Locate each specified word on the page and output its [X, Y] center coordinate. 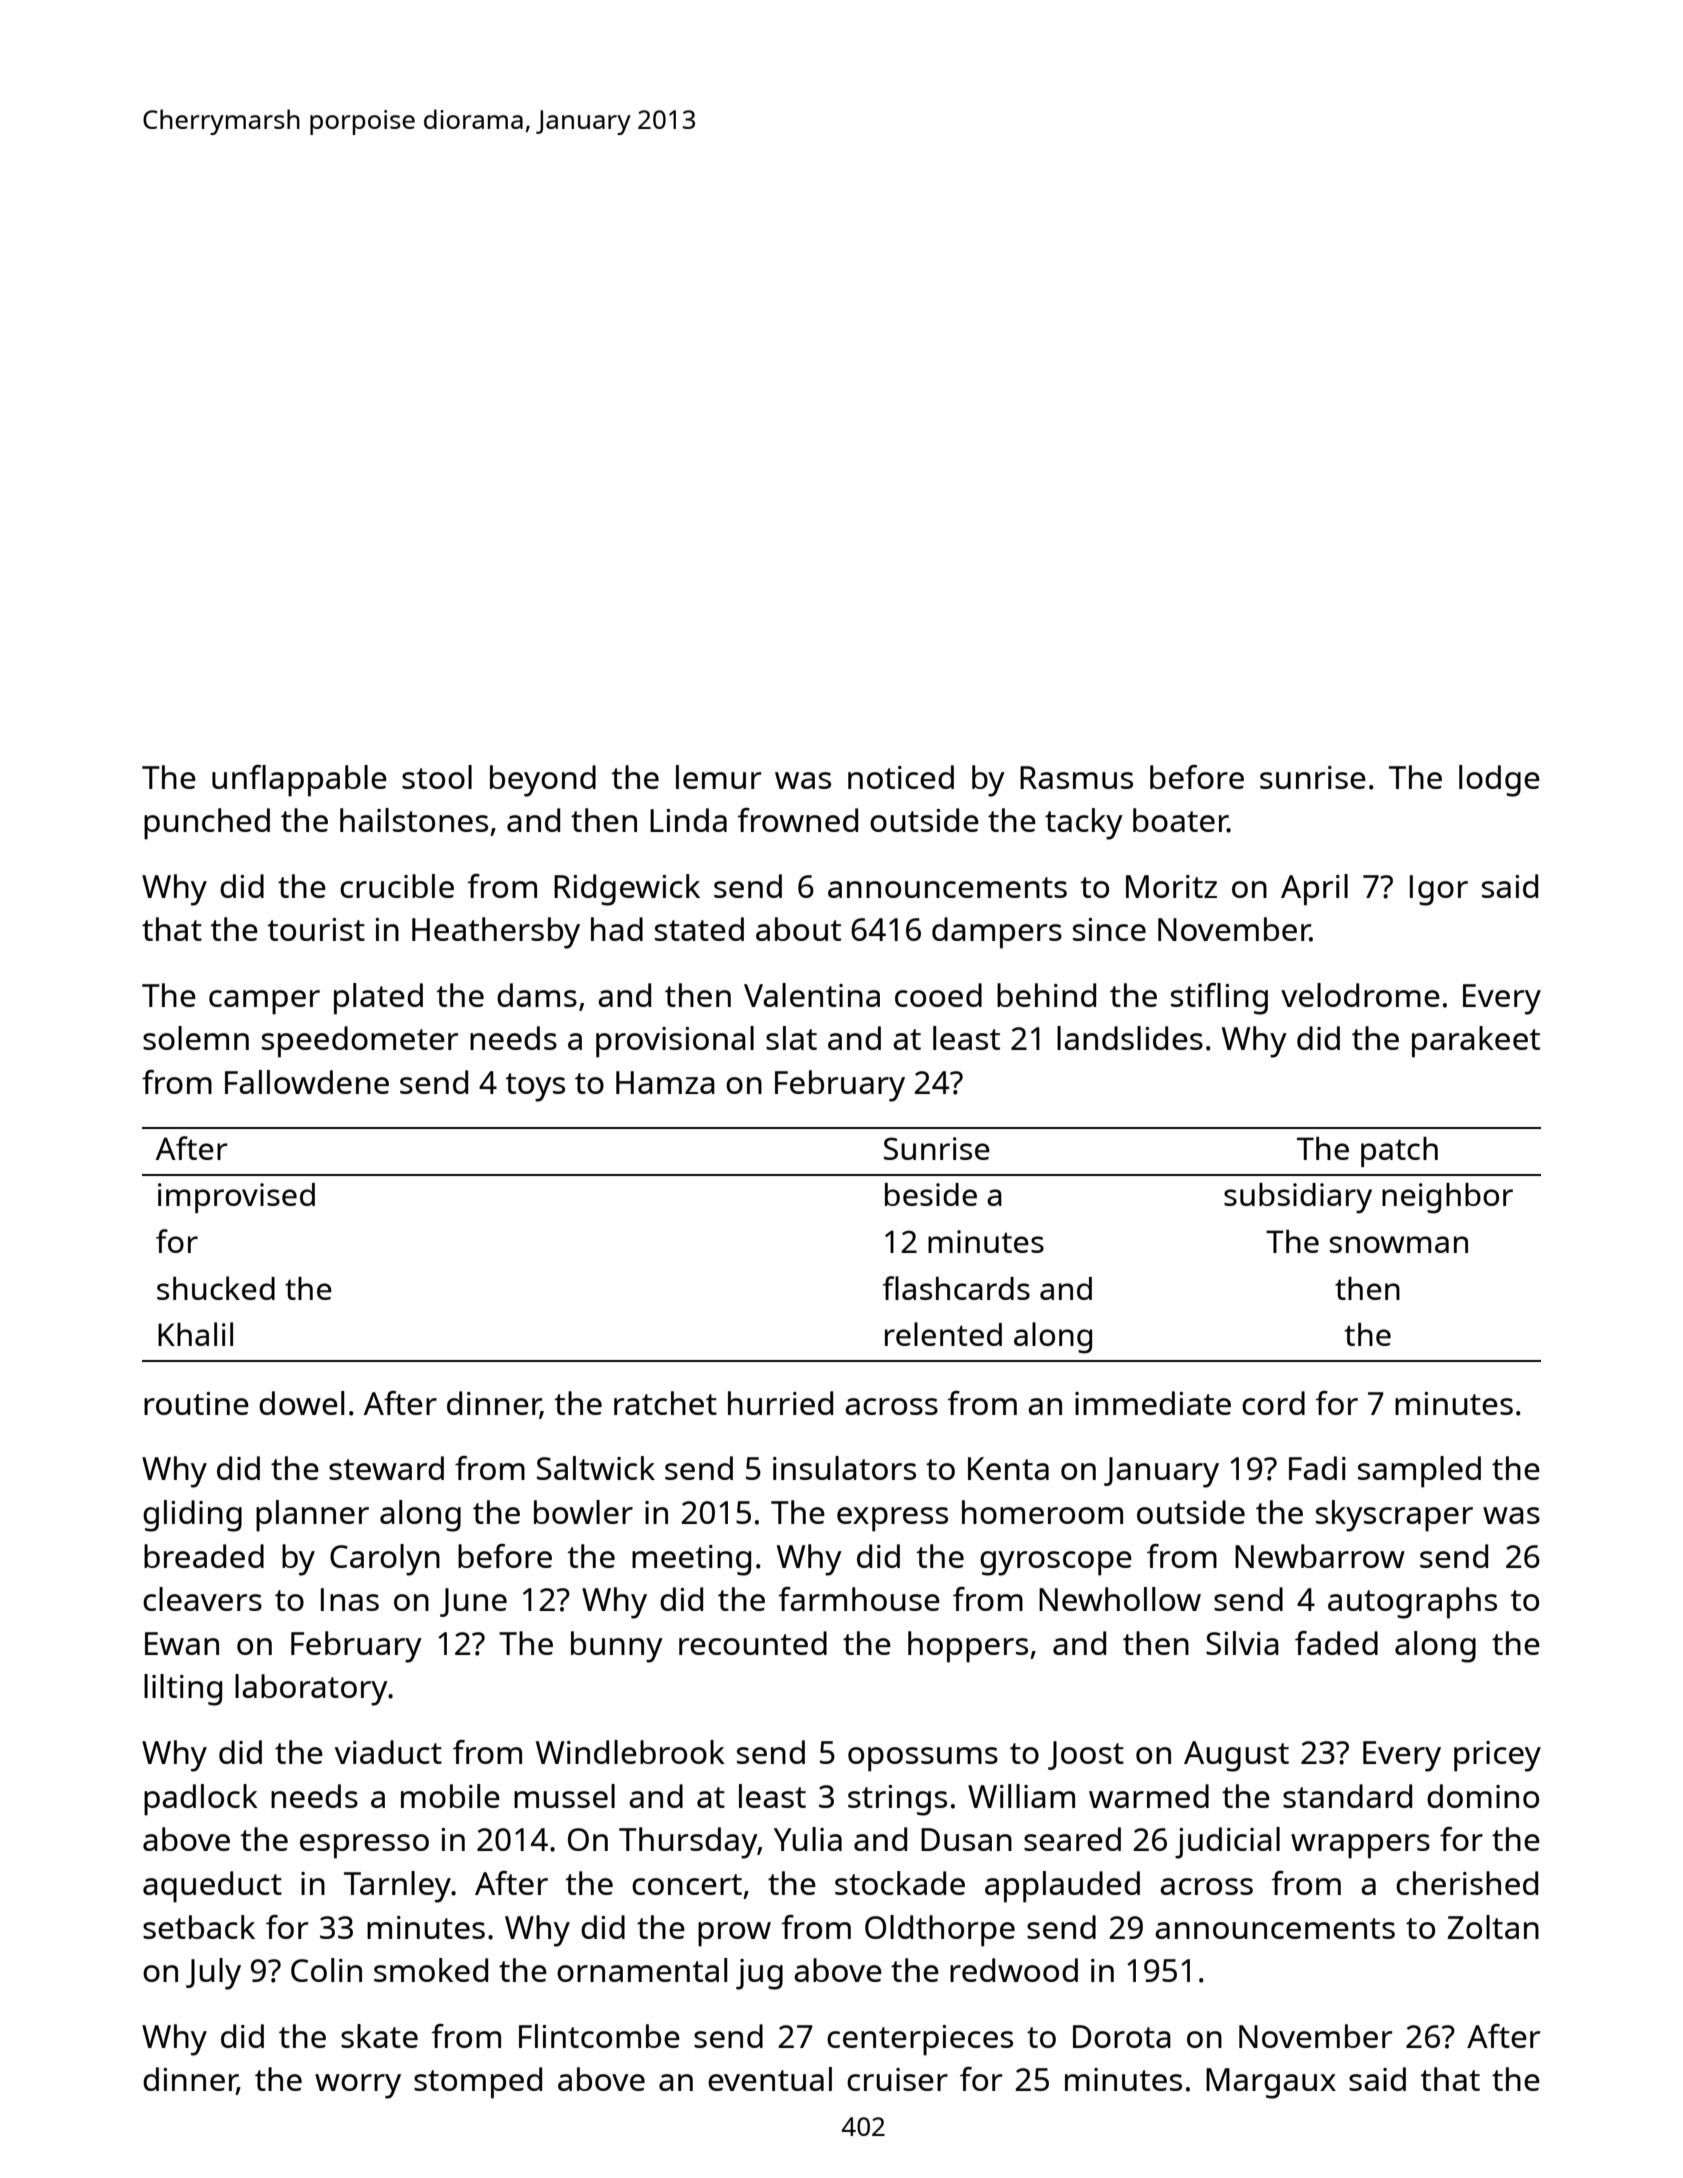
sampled [1419, 1472]
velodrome [1360, 995]
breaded [204, 1556]
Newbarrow [1320, 1556]
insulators [844, 1468]
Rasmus [1076, 777]
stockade [900, 1883]
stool [437, 777]
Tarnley [397, 1887]
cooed [938, 995]
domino [1483, 1796]
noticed [901, 777]
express [892, 1519]
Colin [326, 1970]
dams [537, 995]
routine [196, 1403]
